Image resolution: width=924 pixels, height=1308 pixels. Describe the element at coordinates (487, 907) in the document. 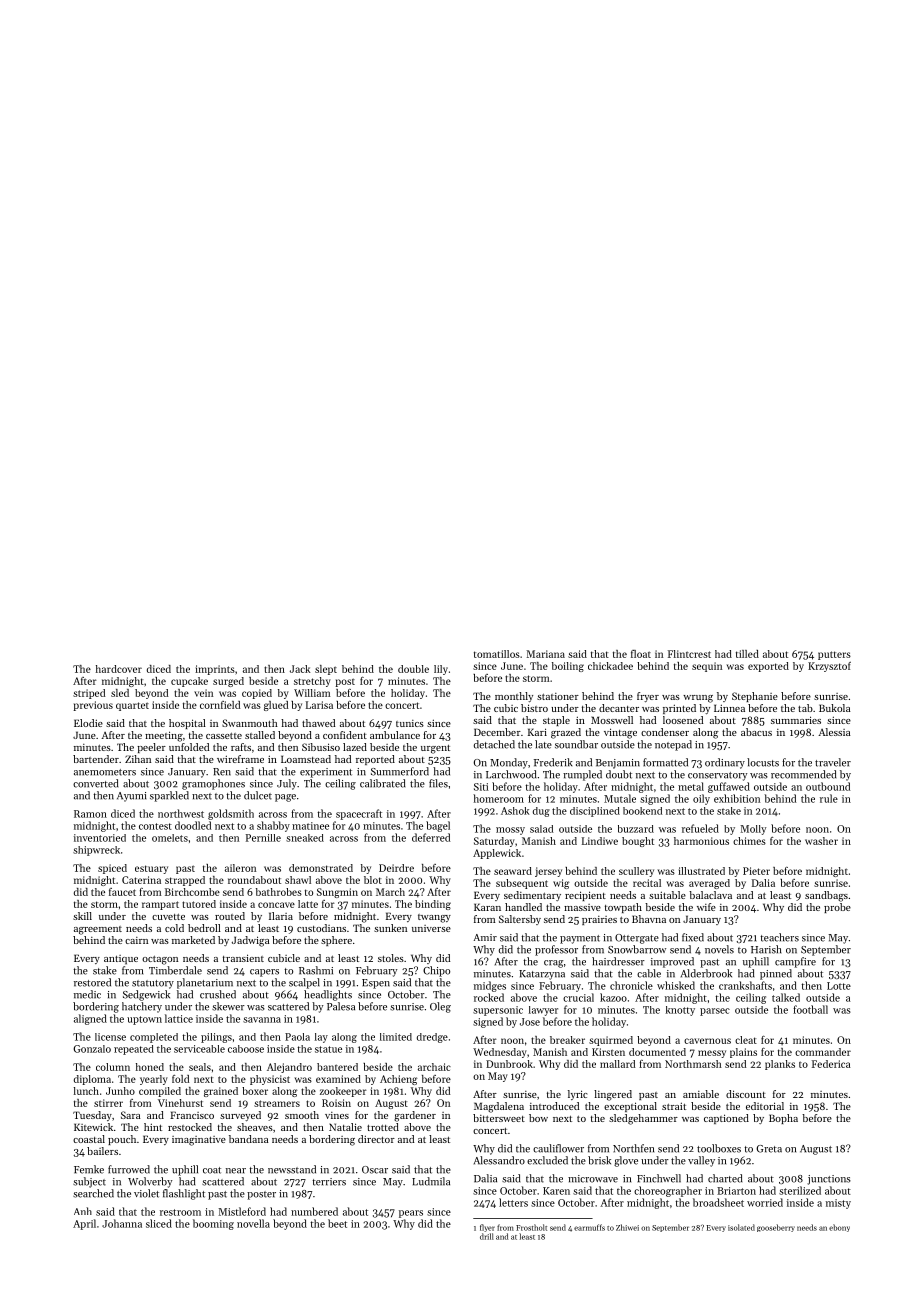

I see `Karan` at that location.
